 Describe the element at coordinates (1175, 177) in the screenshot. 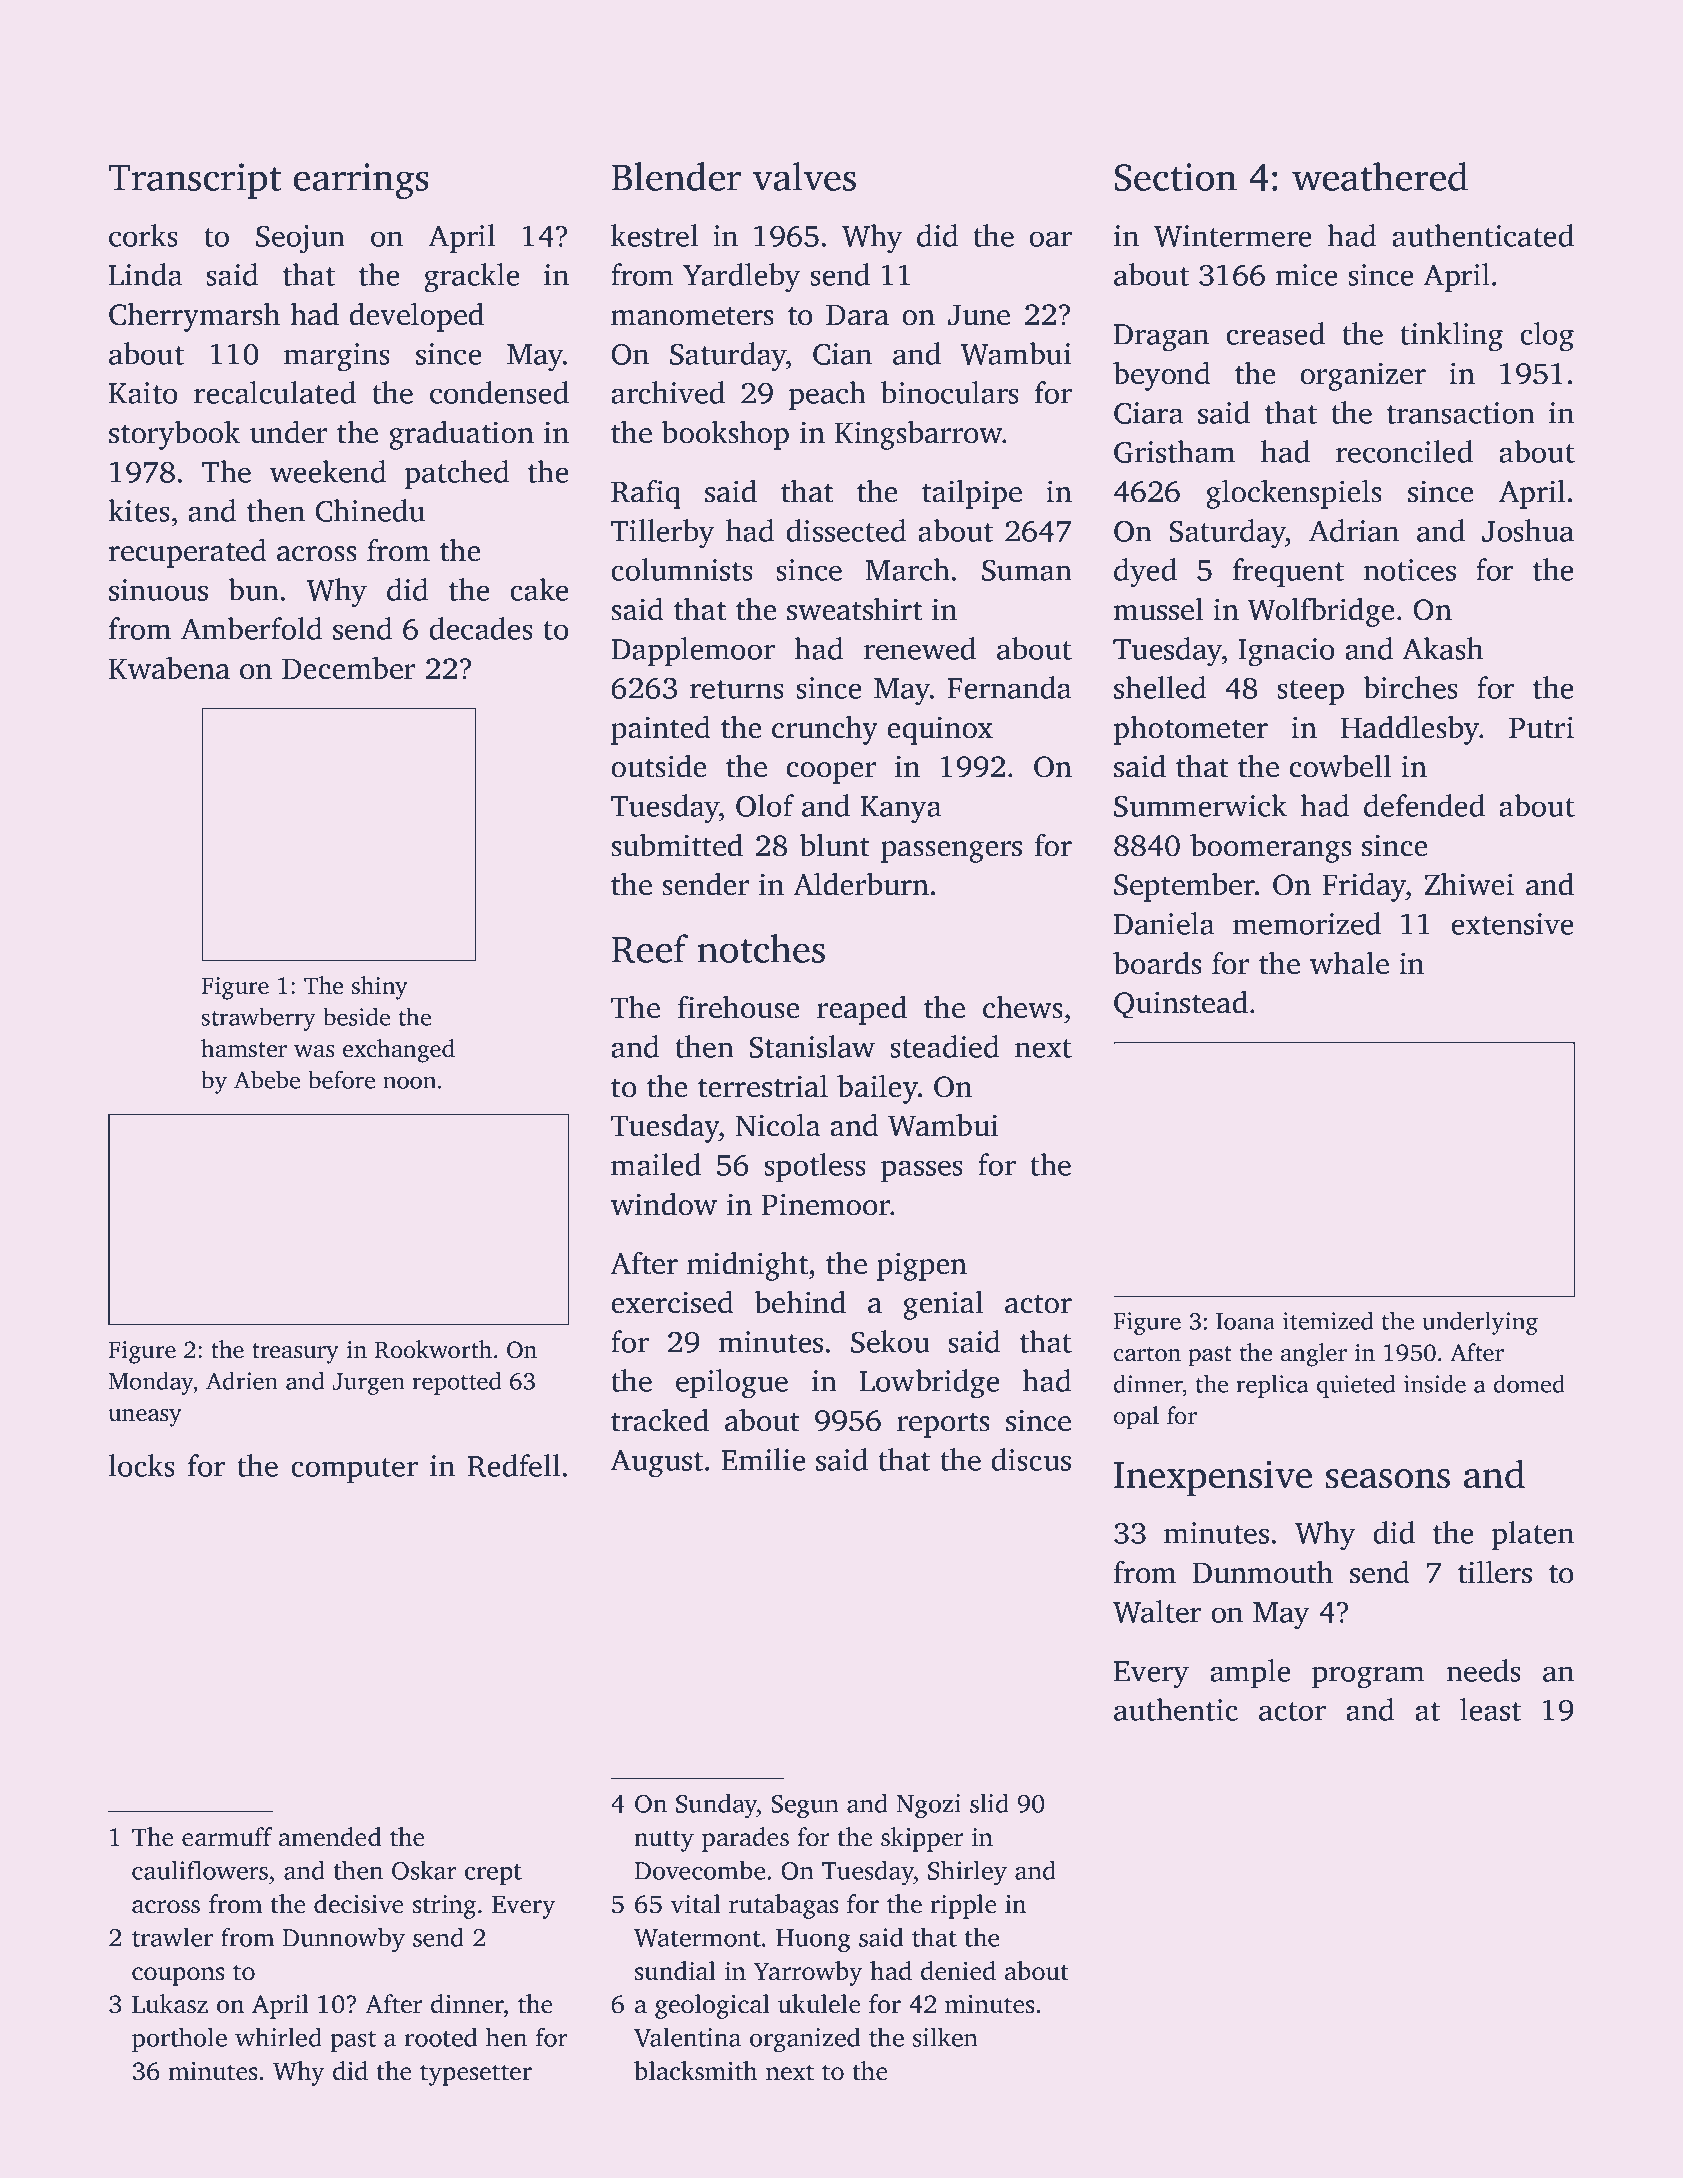

I see `Section` at that location.
